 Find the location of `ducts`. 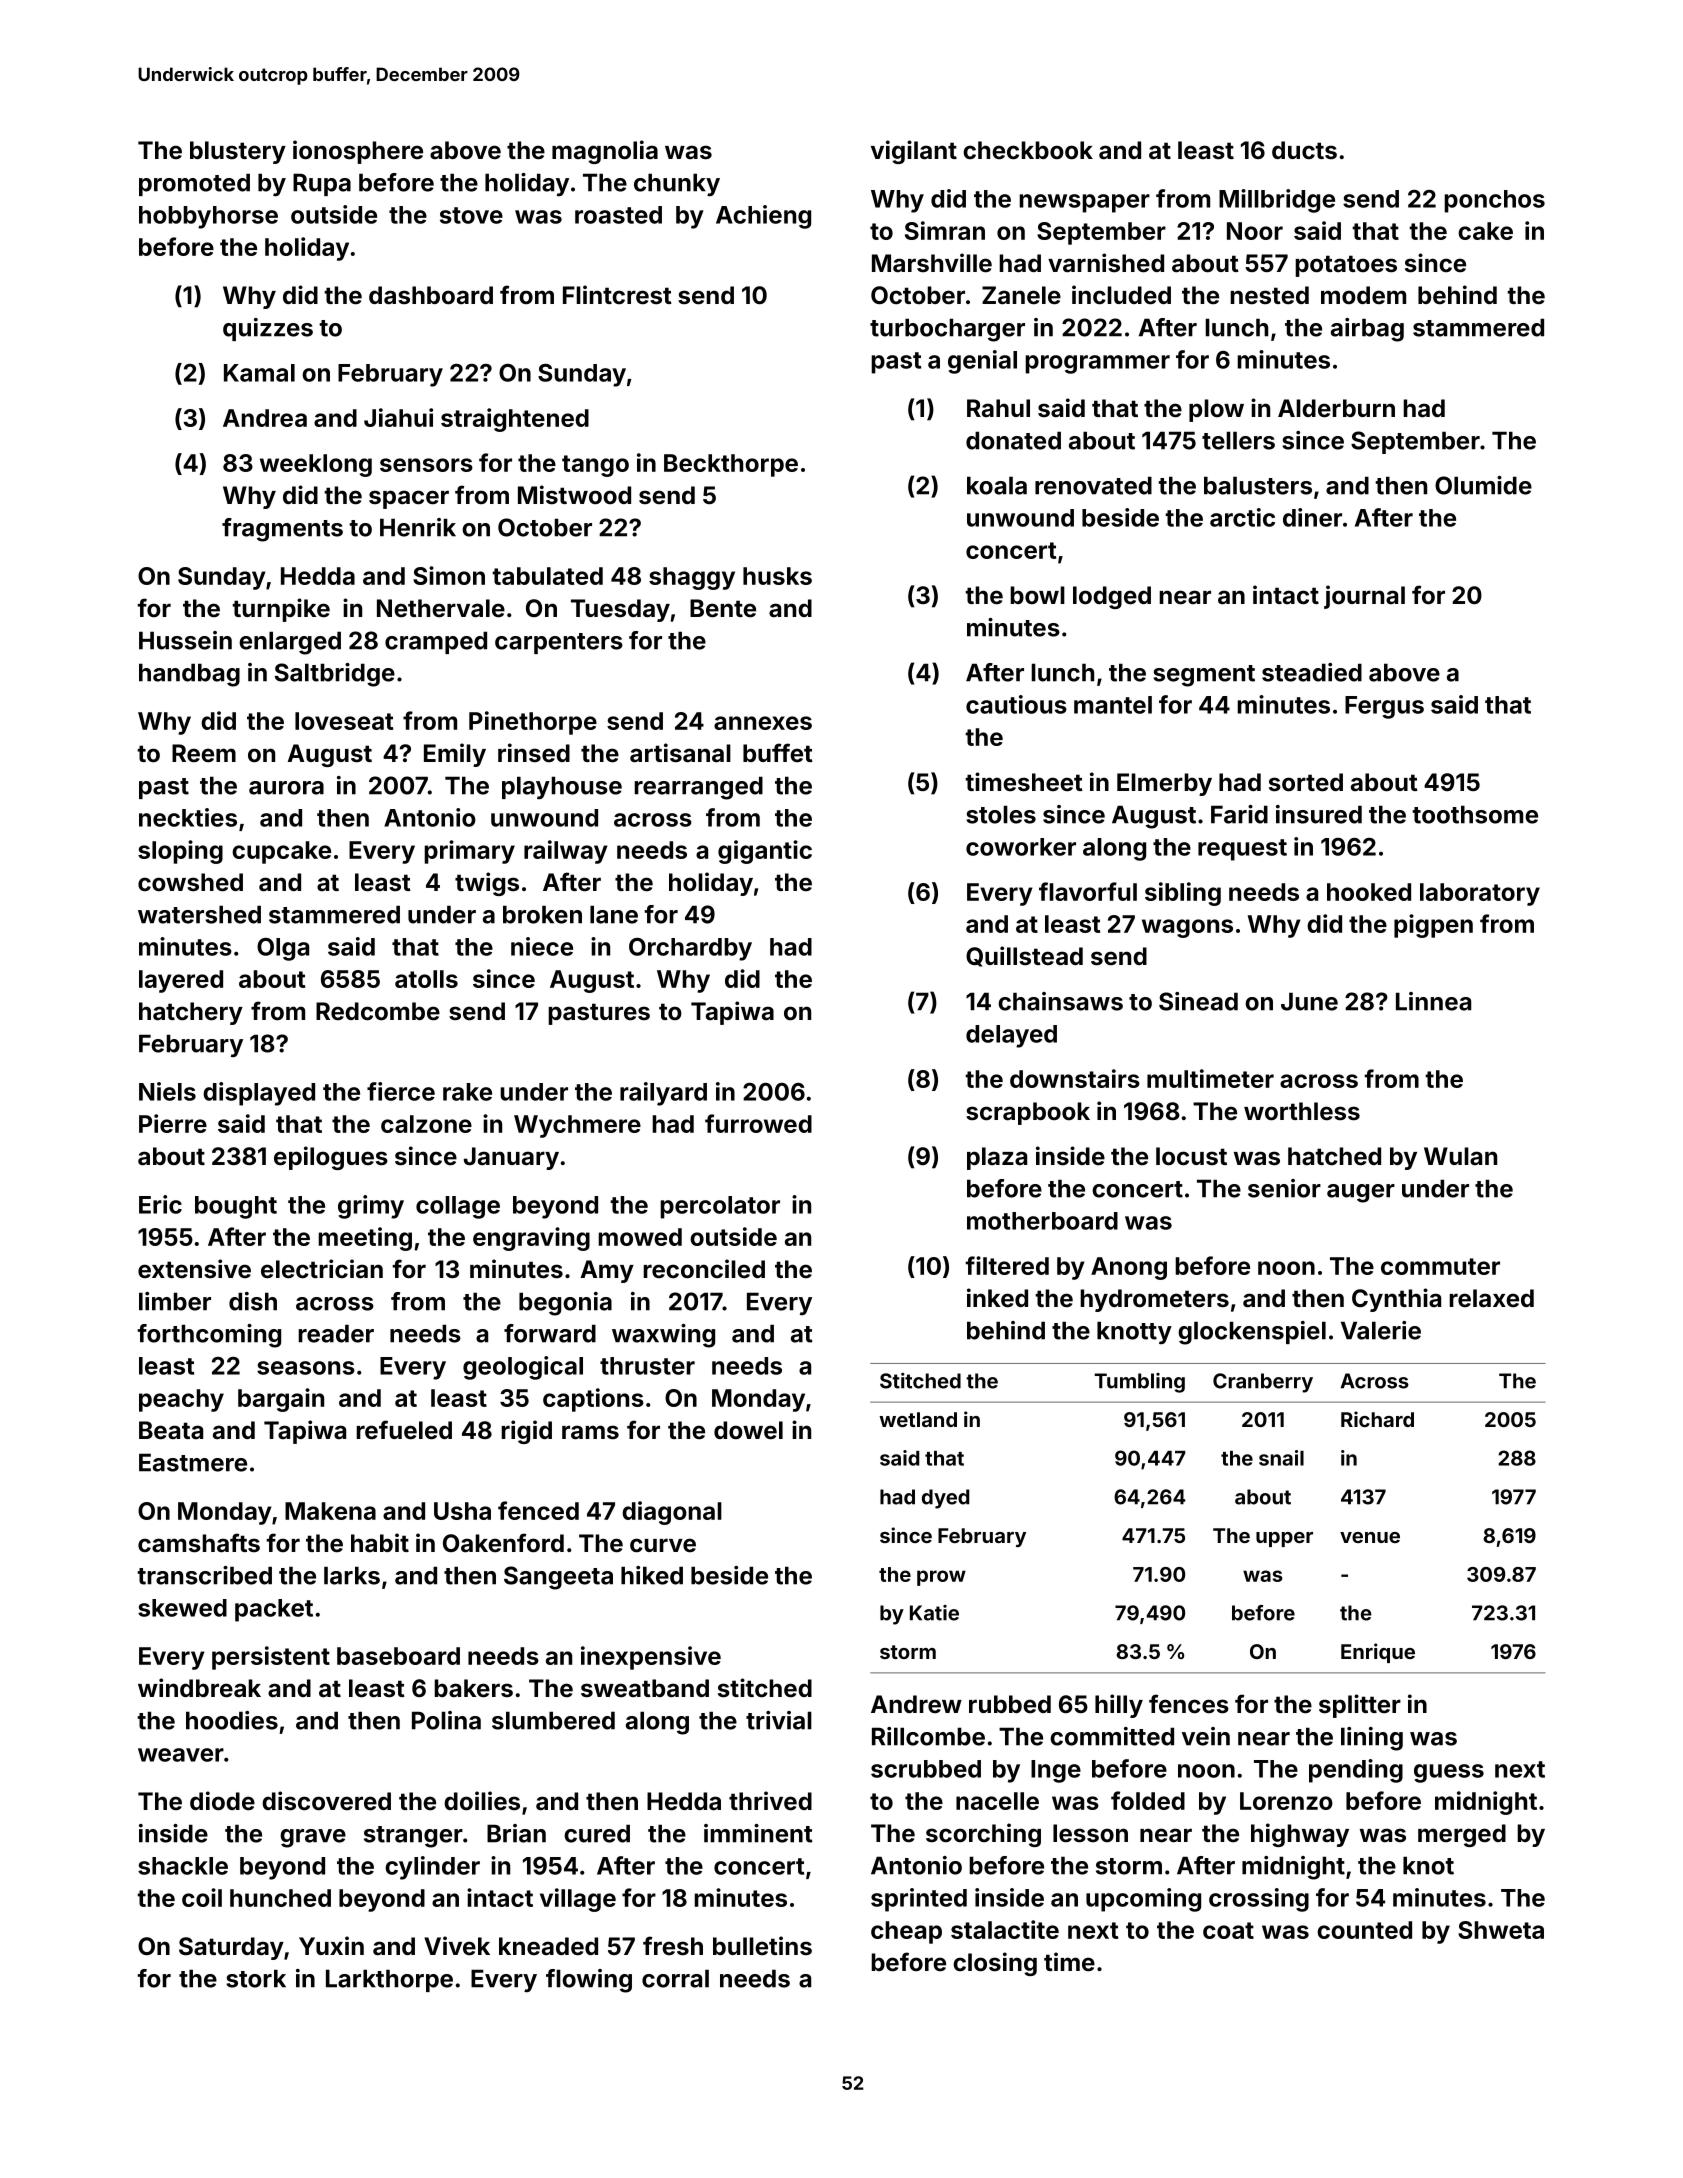

ducts is located at coordinates (1304, 150).
